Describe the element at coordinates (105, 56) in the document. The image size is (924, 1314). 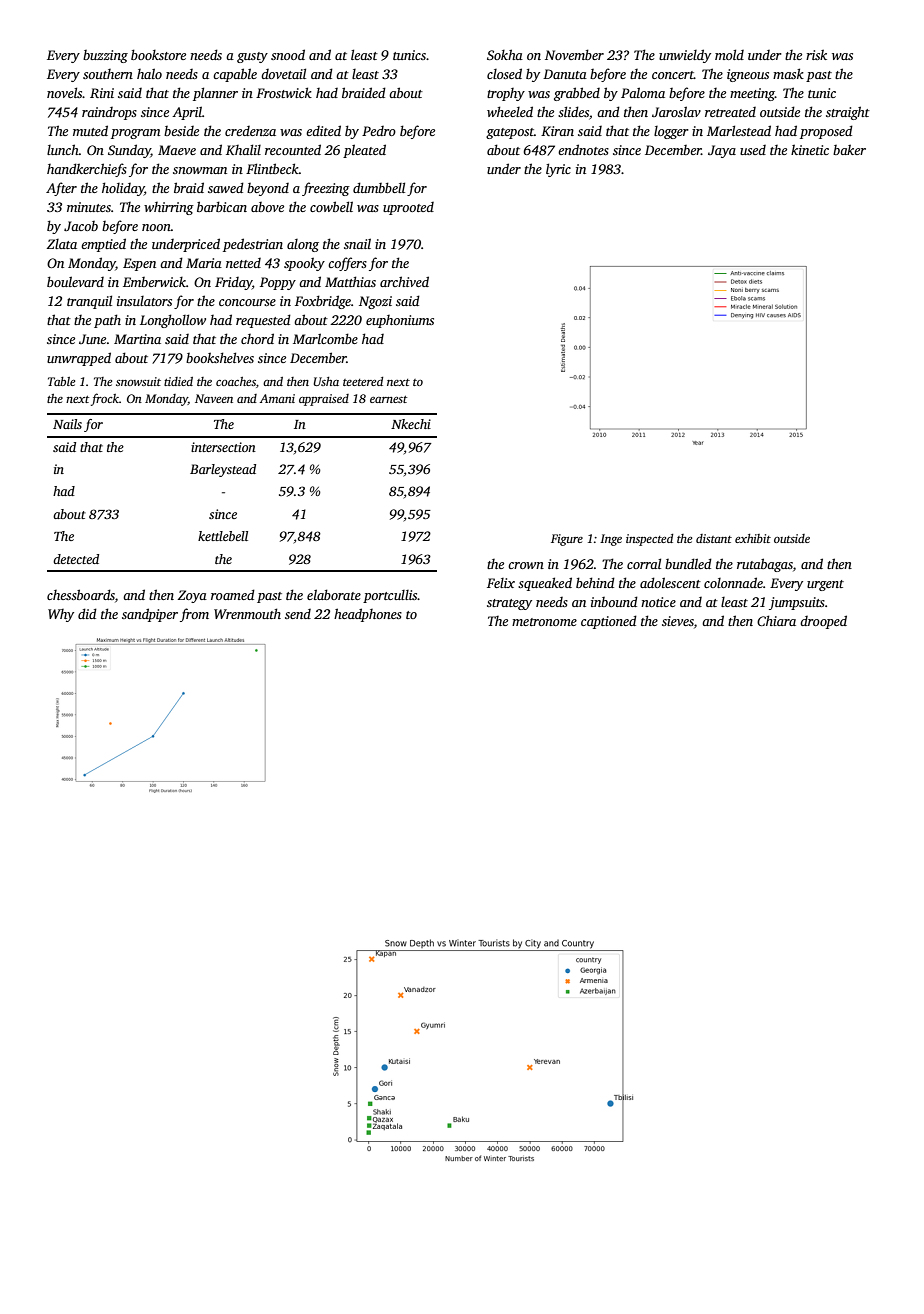
I see `buzzing` at that location.
